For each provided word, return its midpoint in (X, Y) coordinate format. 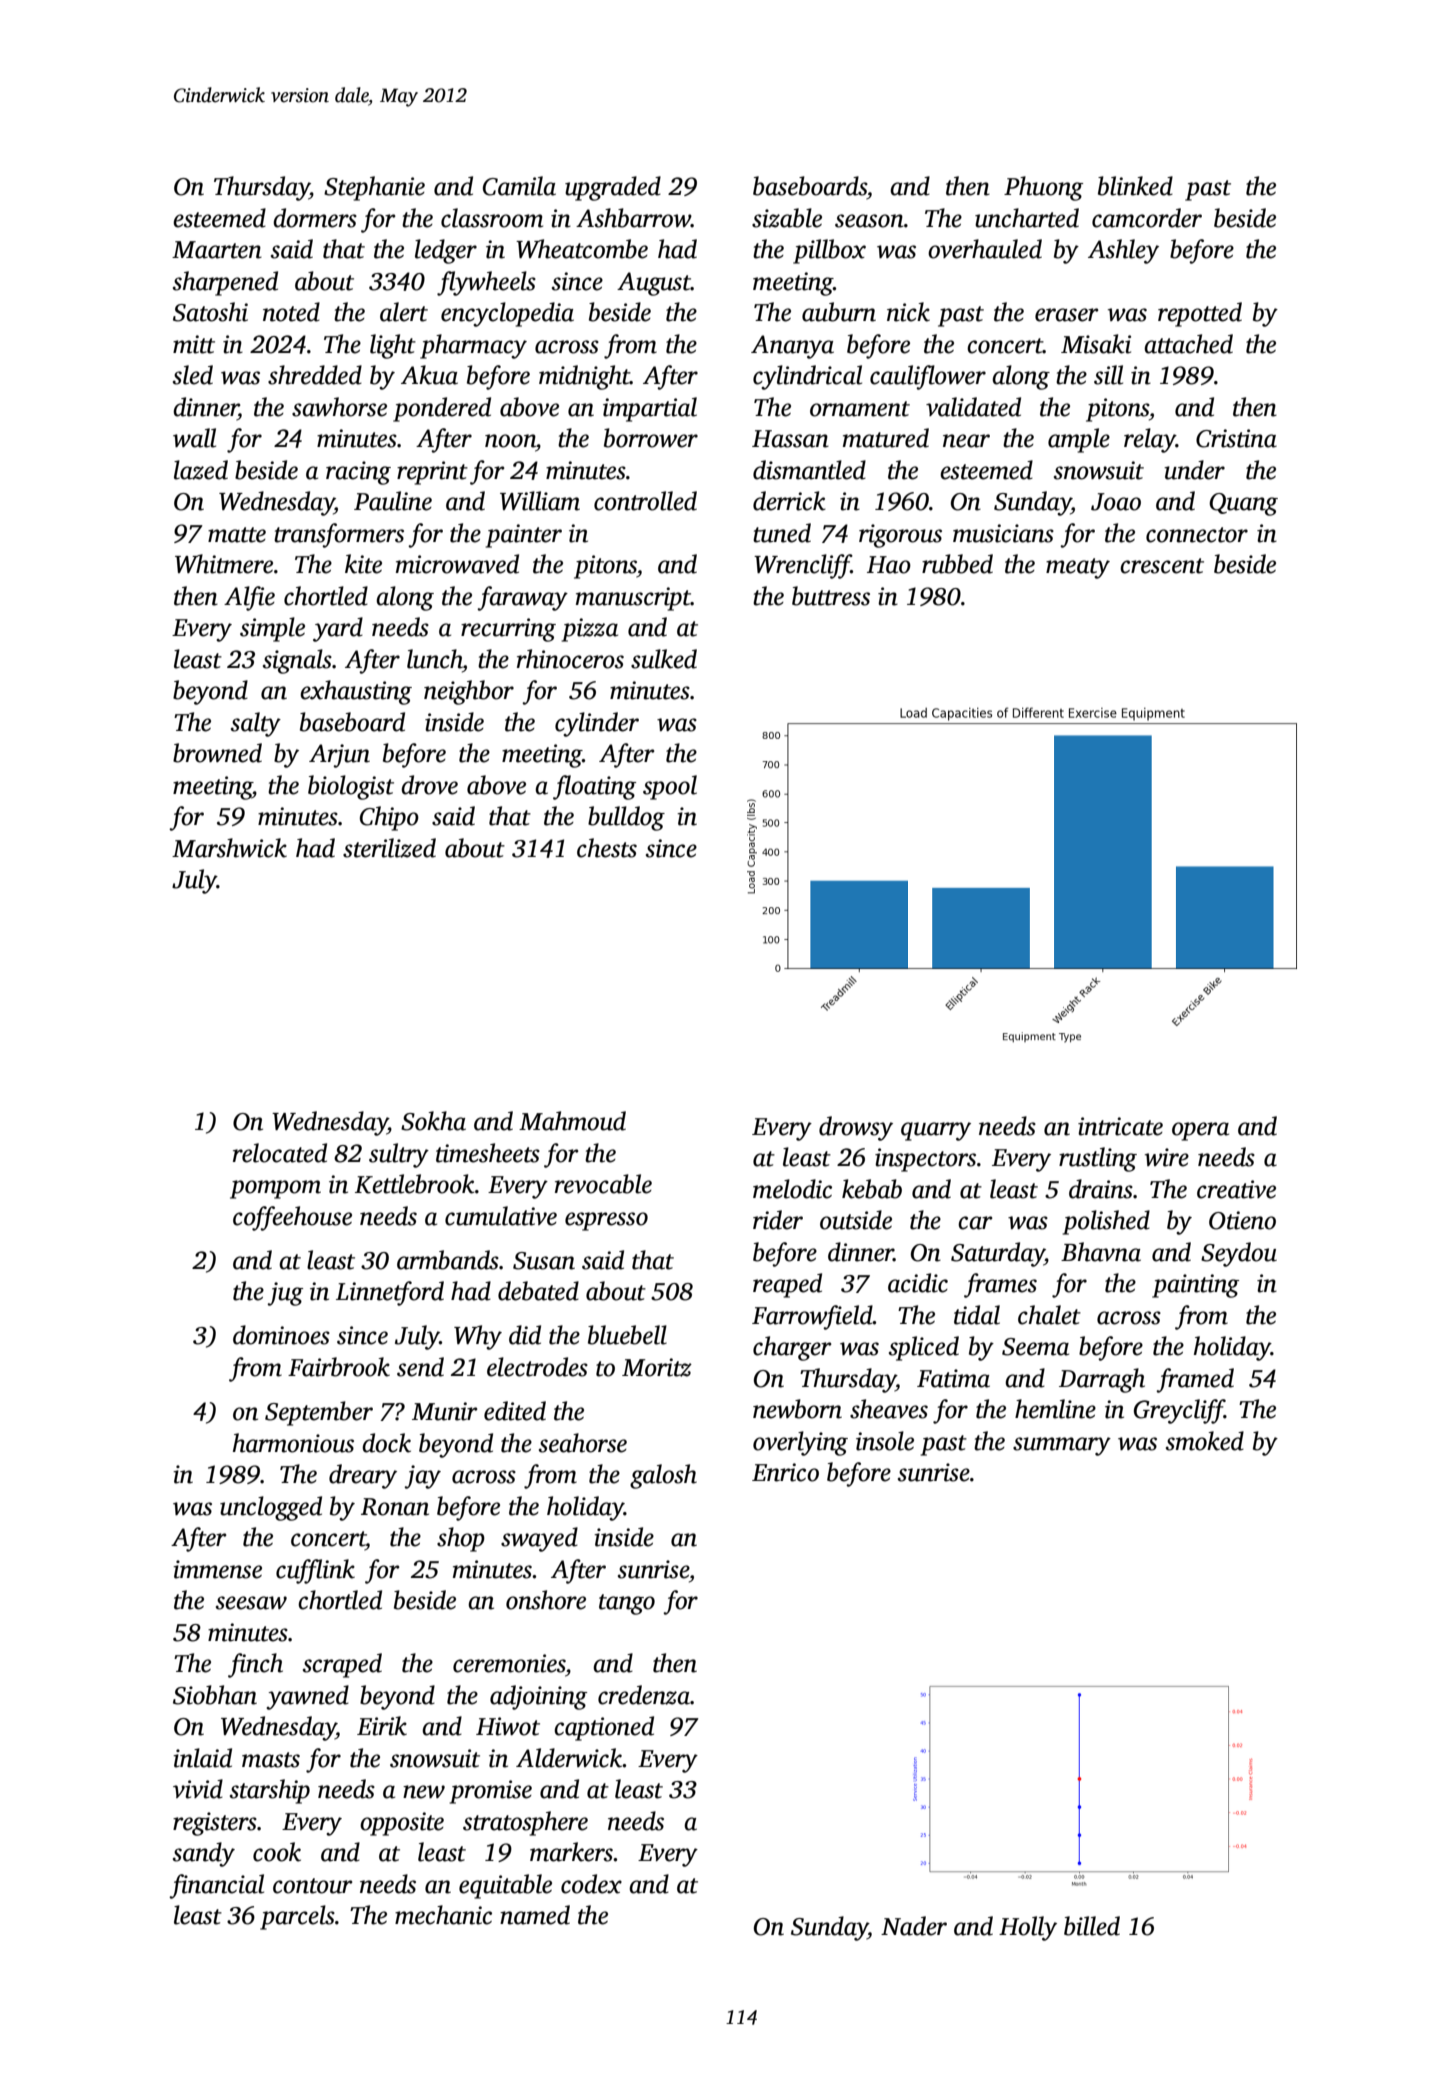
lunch (435, 659)
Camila (519, 186)
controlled (645, 501)
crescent (1162, 566)
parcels (297, 1917)
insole (885, 1441)
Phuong (1043, 188)
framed (1195, 1380)
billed (1092, 1926)
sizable (787, 218)
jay (422, 1477)
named (535, 1915)
